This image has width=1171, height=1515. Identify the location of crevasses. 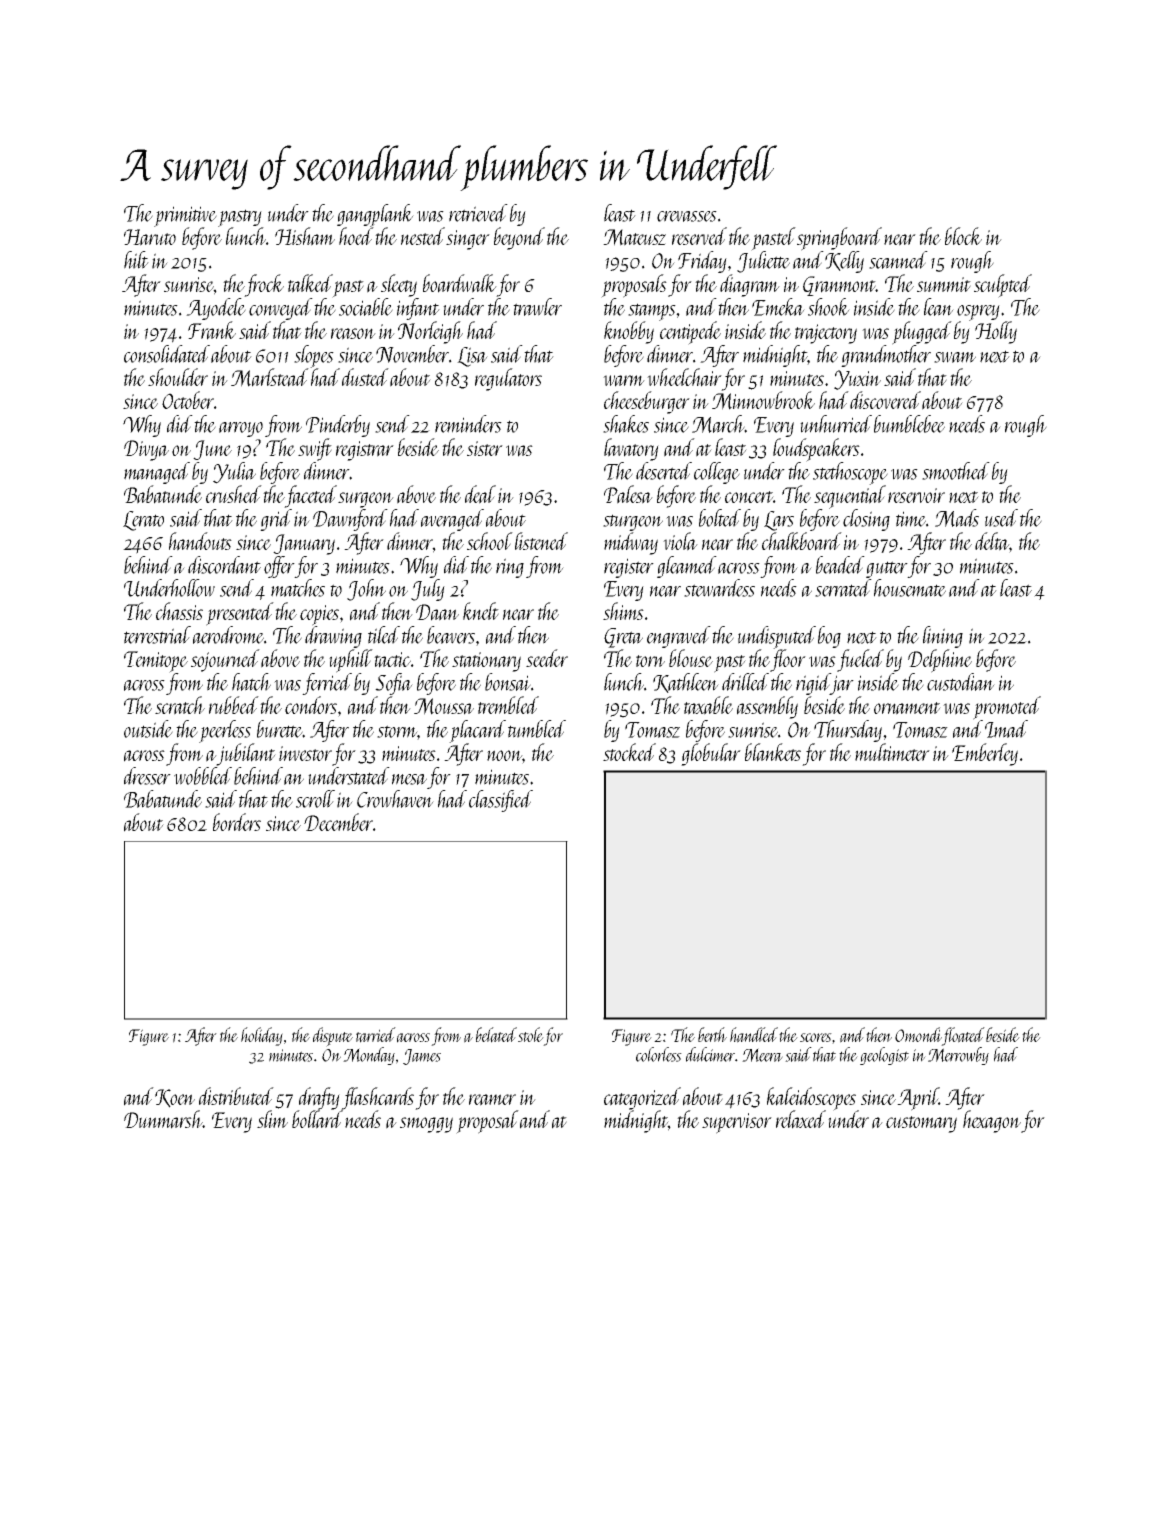
(687, 216).
